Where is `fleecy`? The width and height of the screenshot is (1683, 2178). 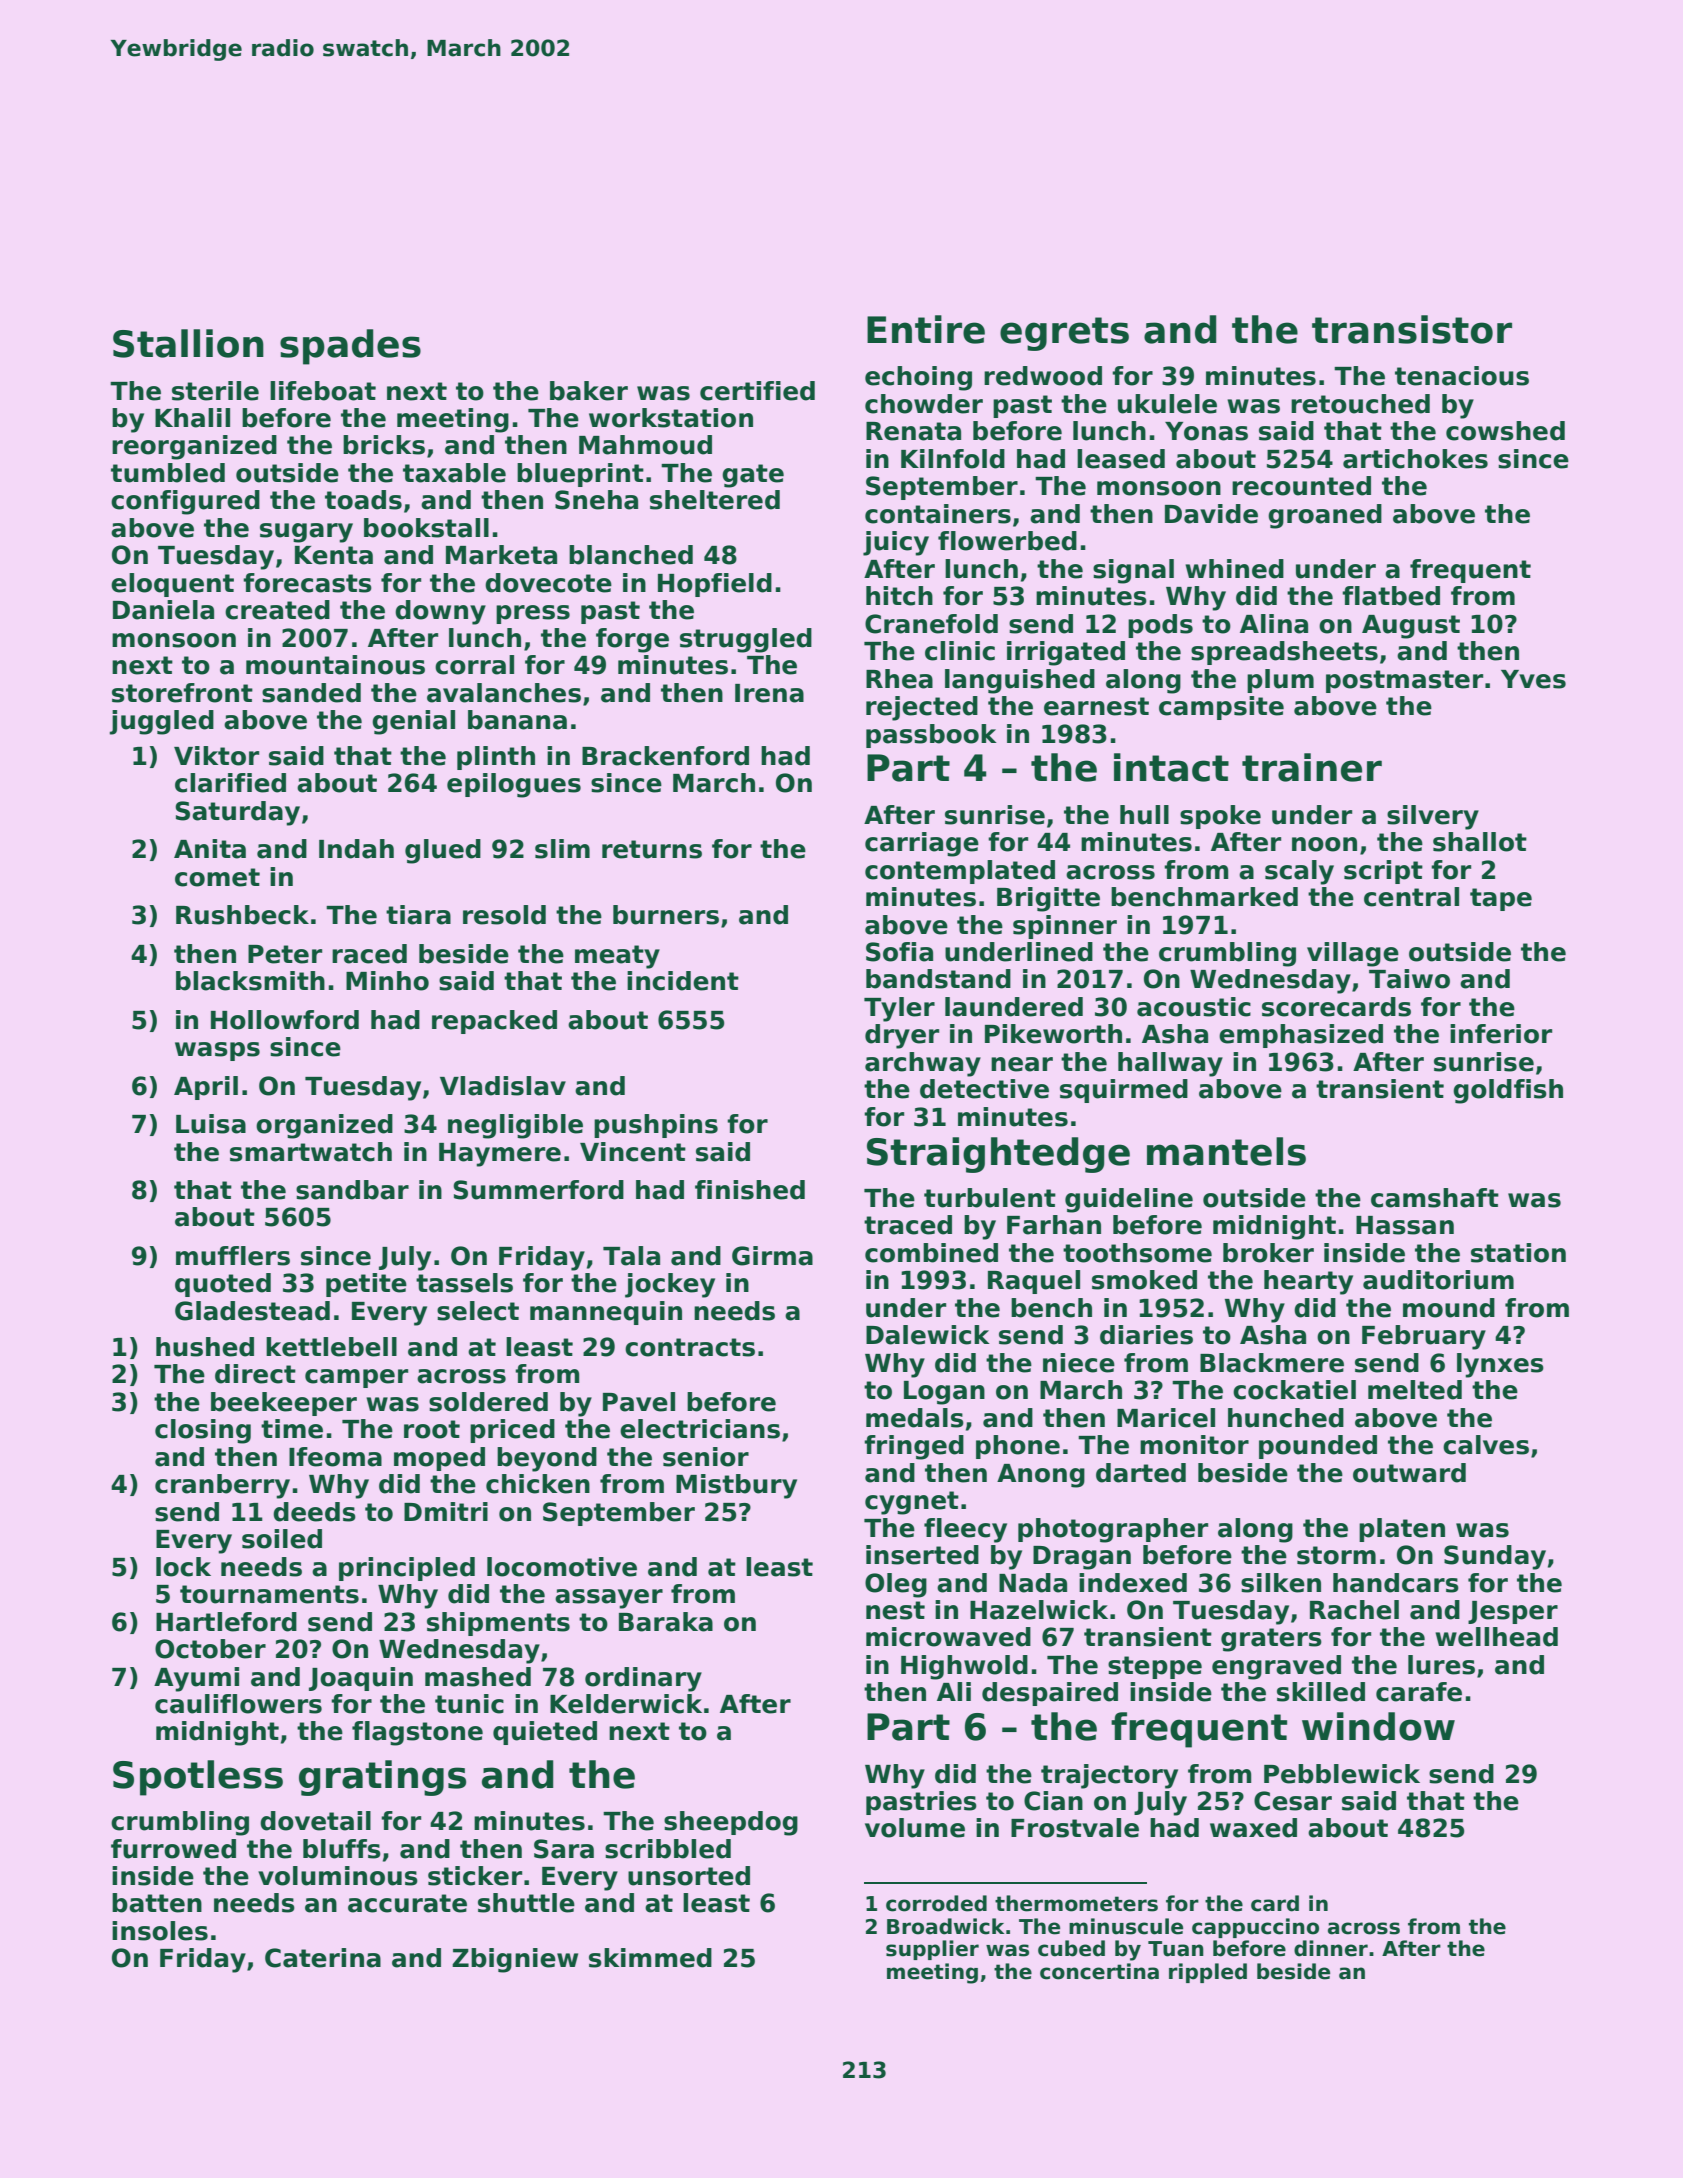 fleecy is located at coordinates (965, 1530).
